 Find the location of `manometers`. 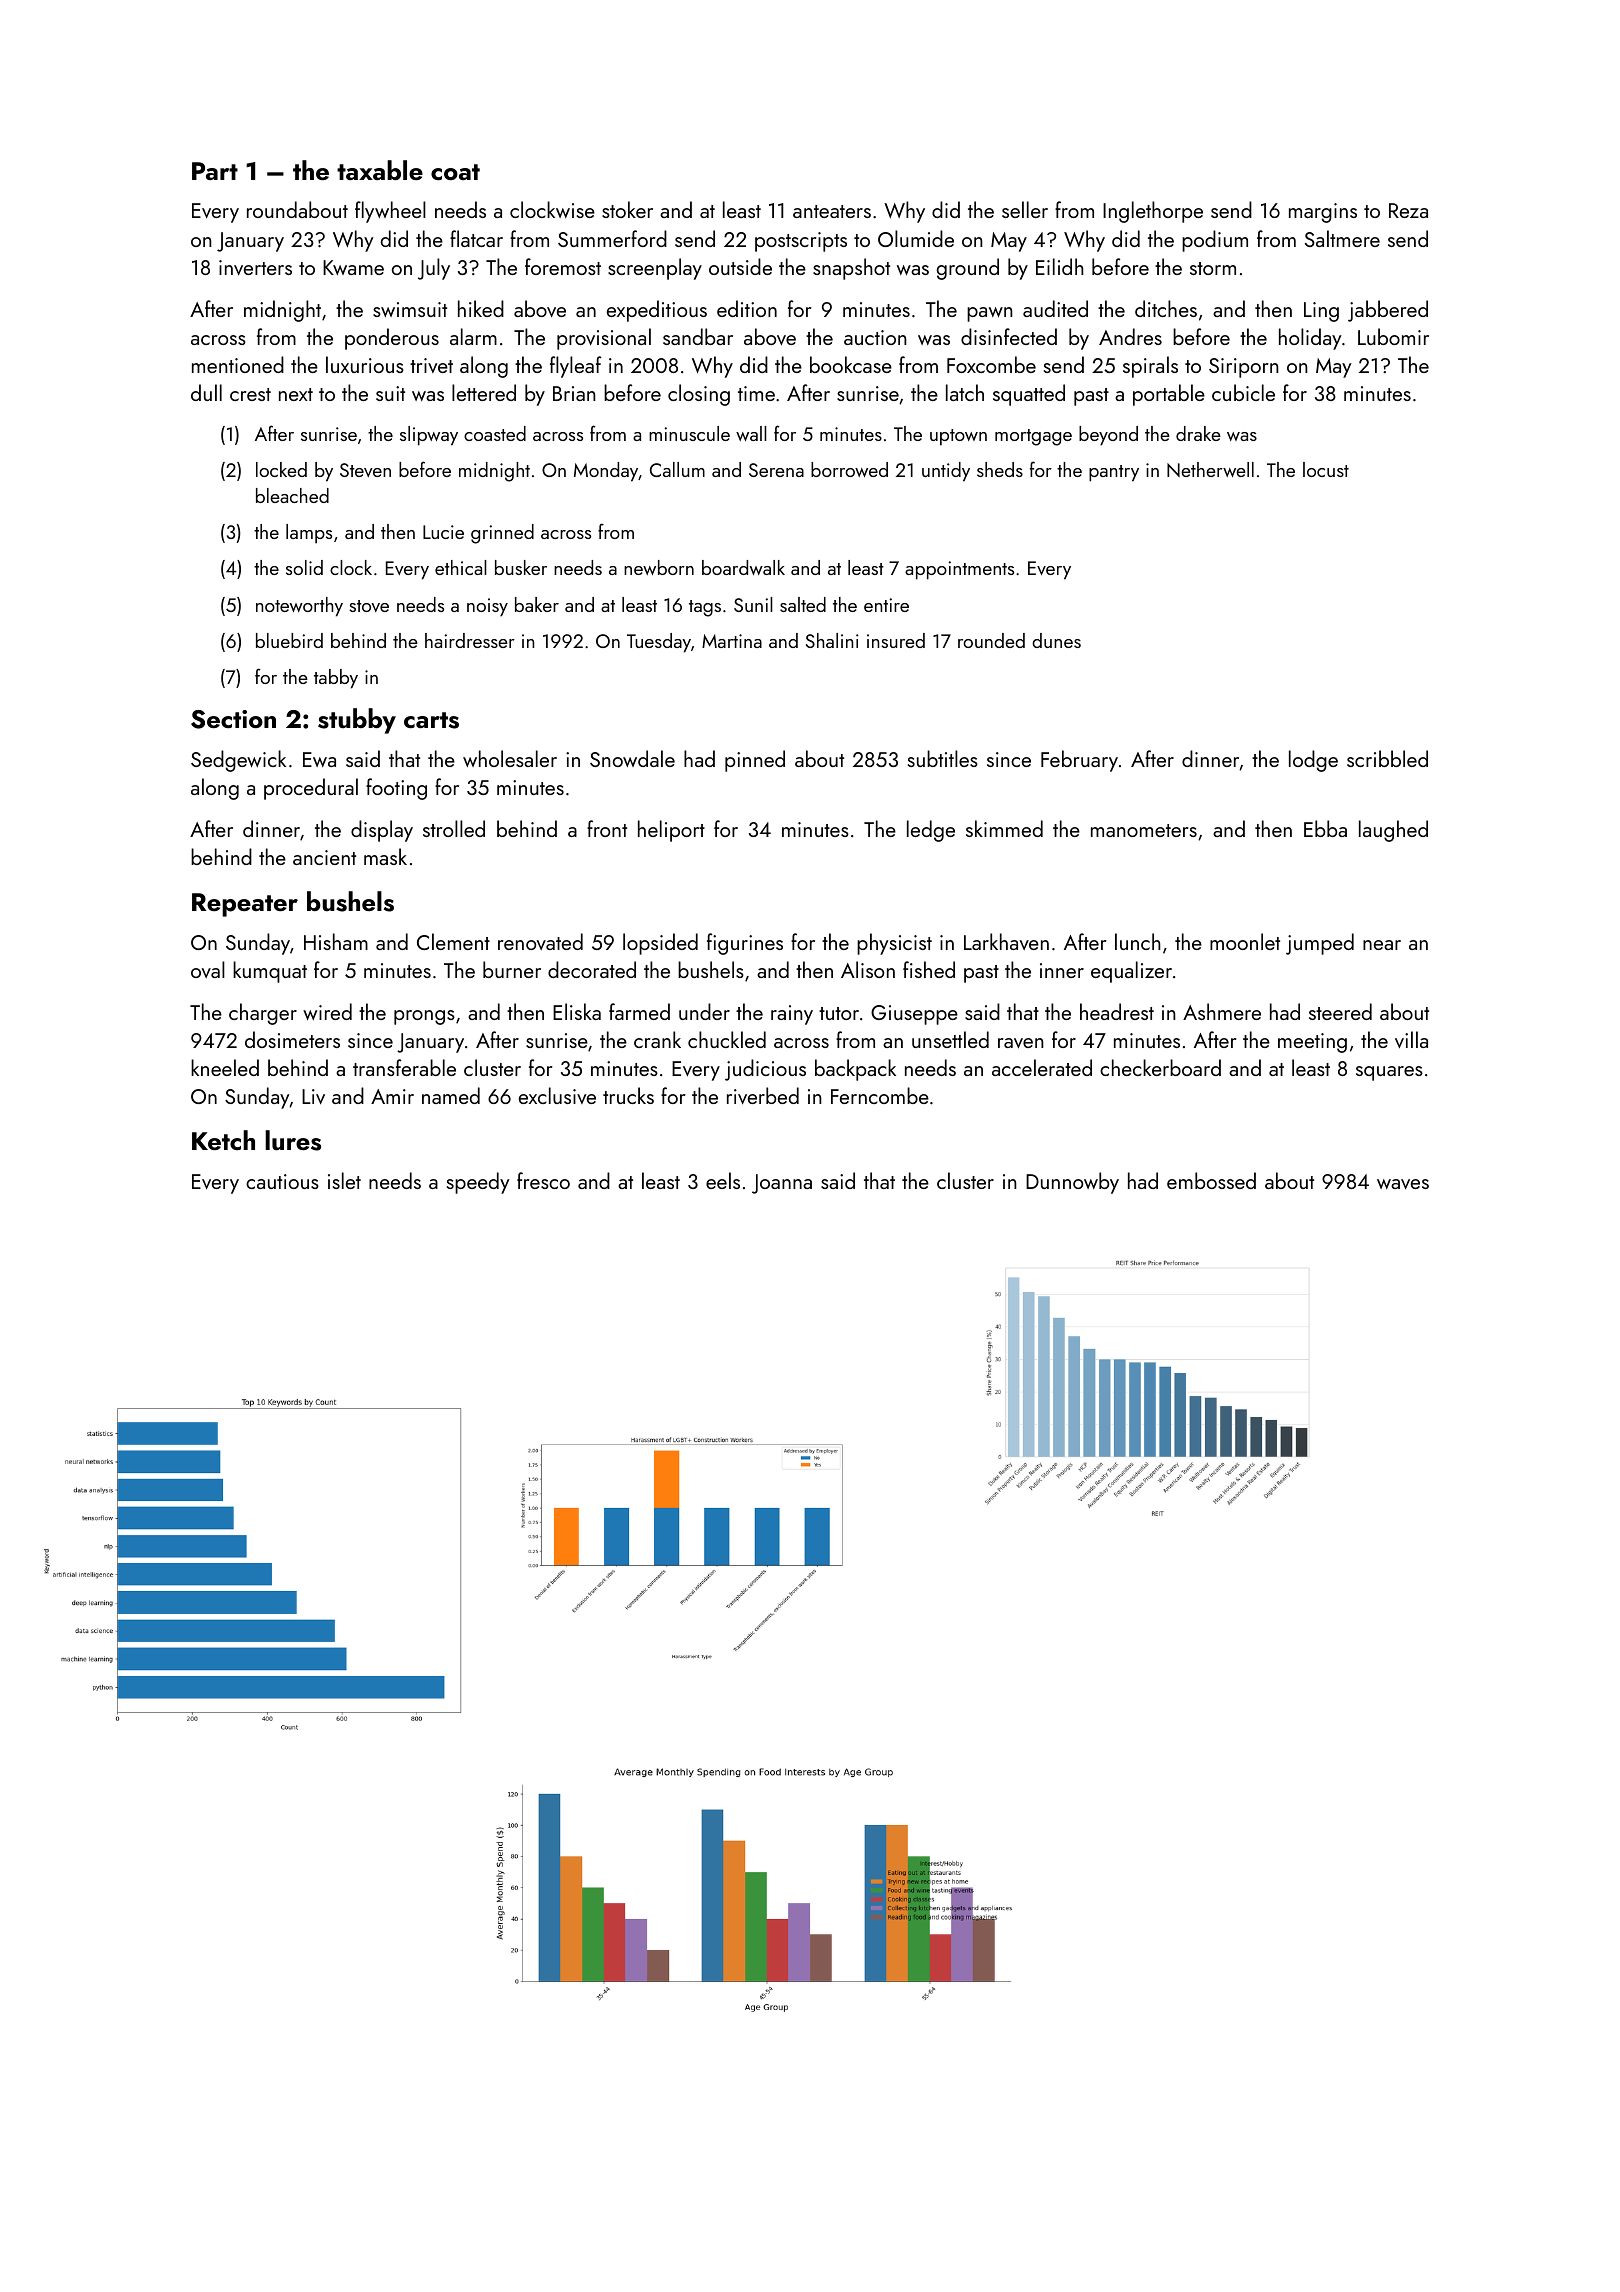

manometers is located at coordinates (1144, 830).
